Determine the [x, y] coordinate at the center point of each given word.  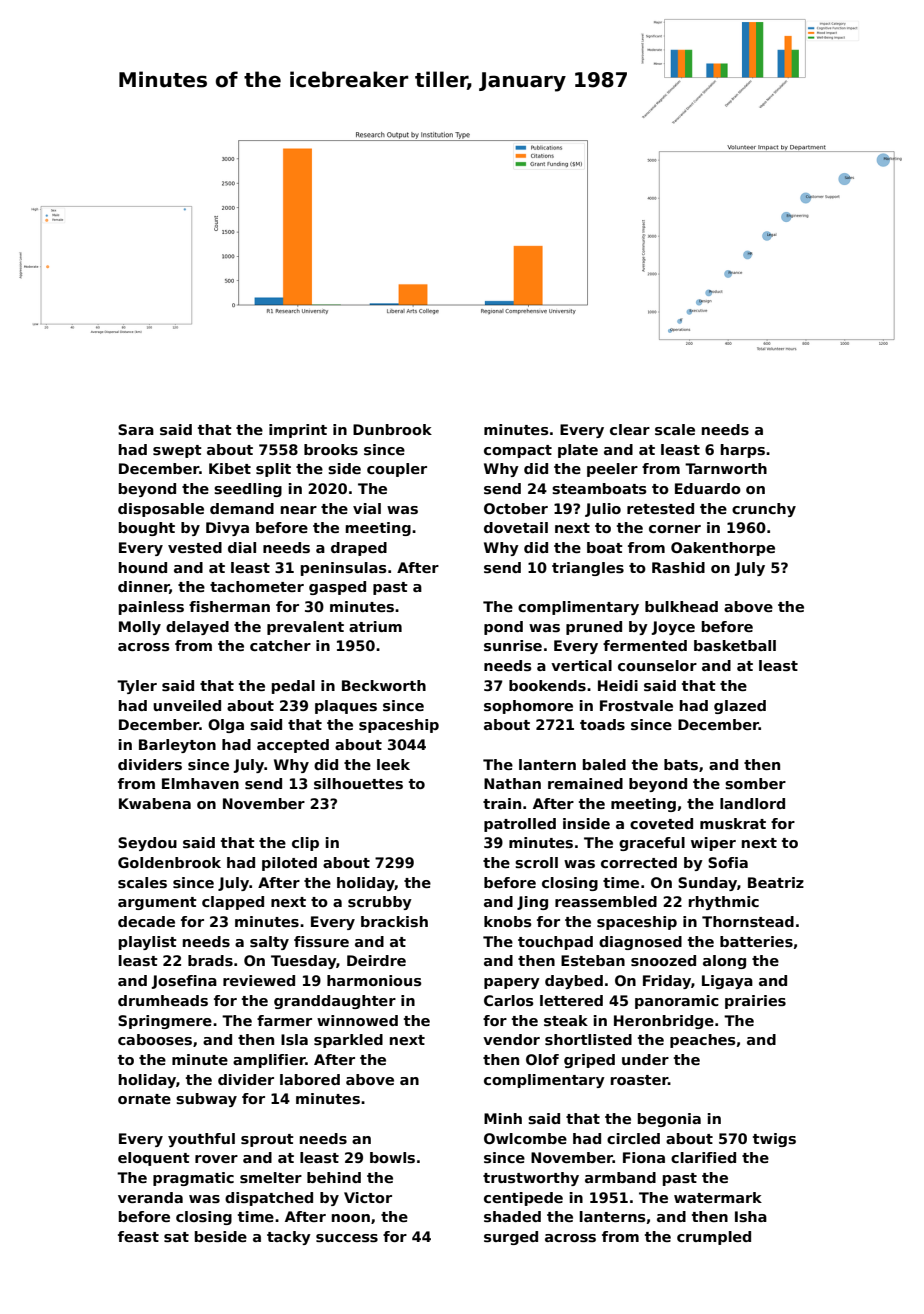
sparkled [348, 1041]
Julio [603, 510]
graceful [652, 844]
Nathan [512, 783]
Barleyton [177, 746]
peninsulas [344, 569]
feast [138, 1236]
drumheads [163, 1000]
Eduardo [708, 488]
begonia [669, 1120]
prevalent [305, 628]
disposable [161, 510]
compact [518, 451]
